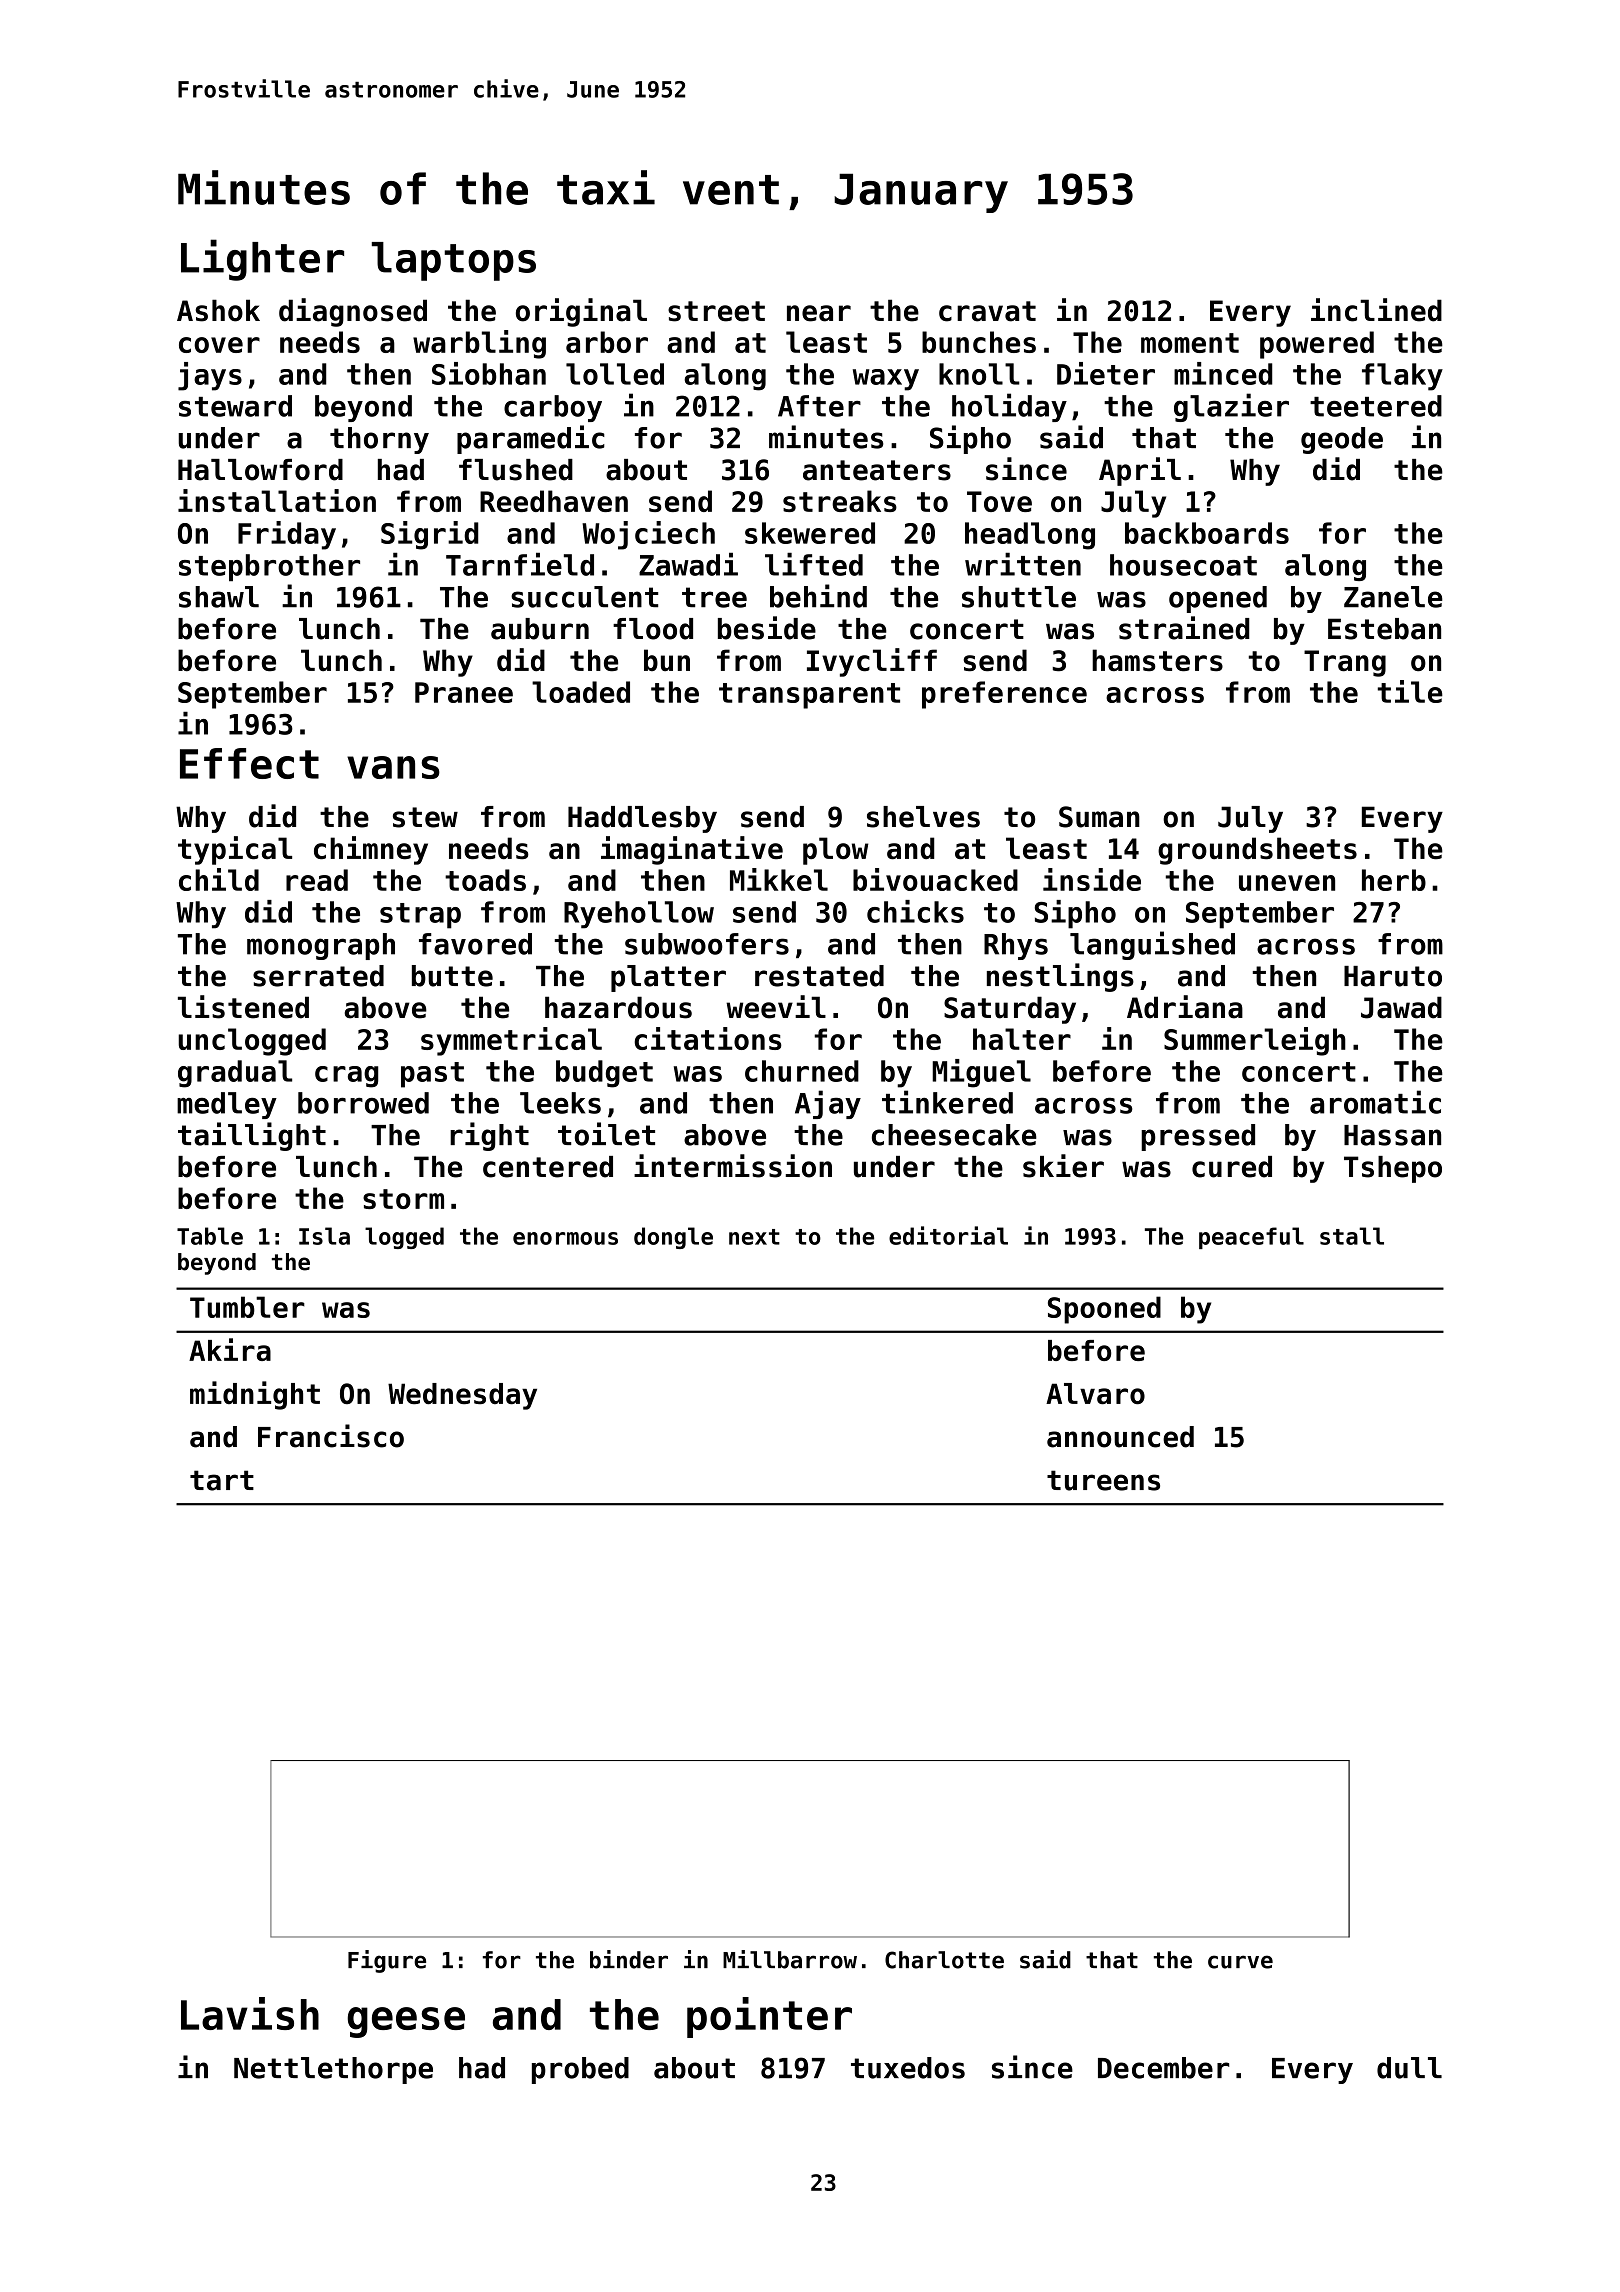  I want to click on taillight, so click(252, 1136).
